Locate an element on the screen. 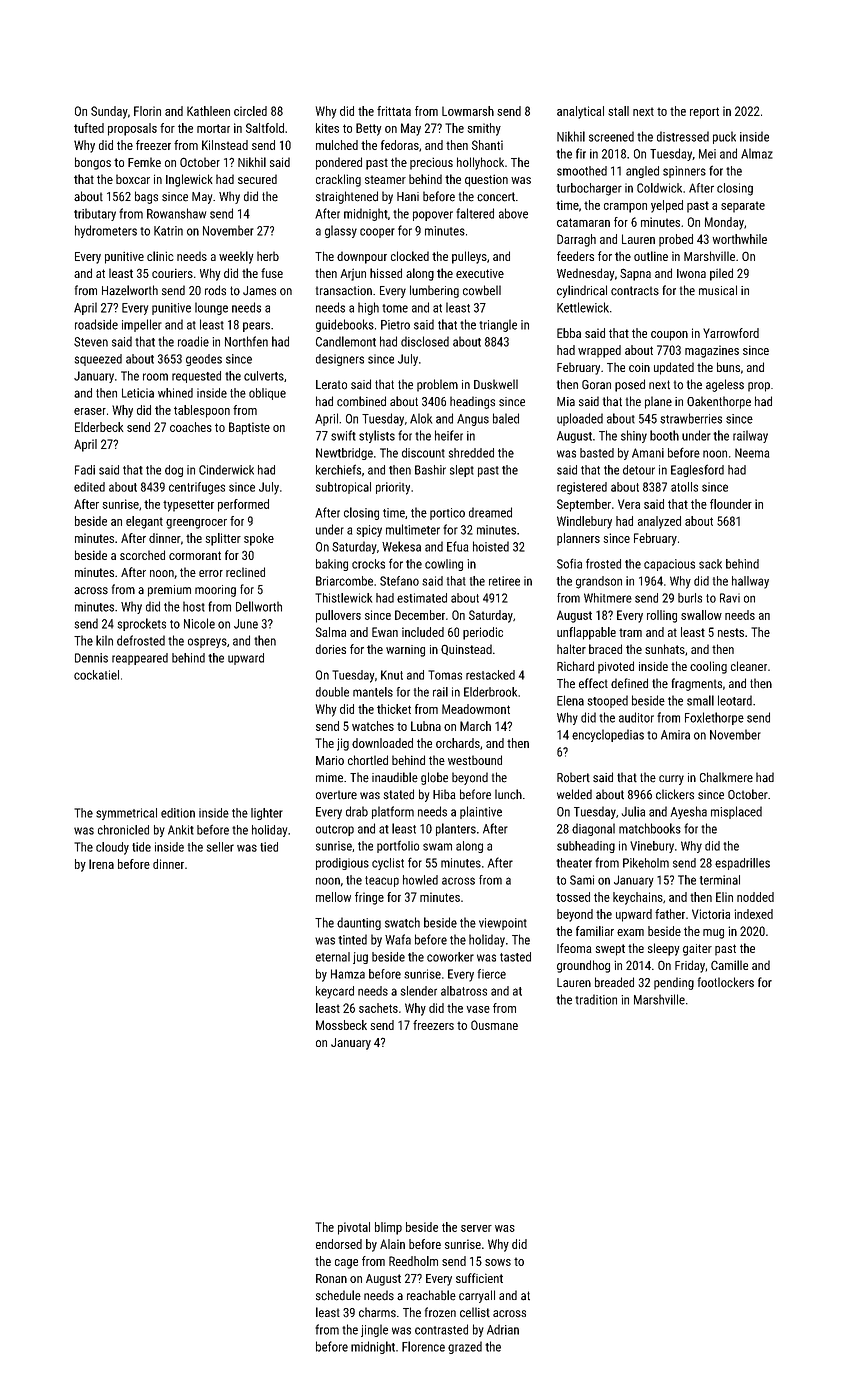  Florence is located at coordinates (423, 1346).
